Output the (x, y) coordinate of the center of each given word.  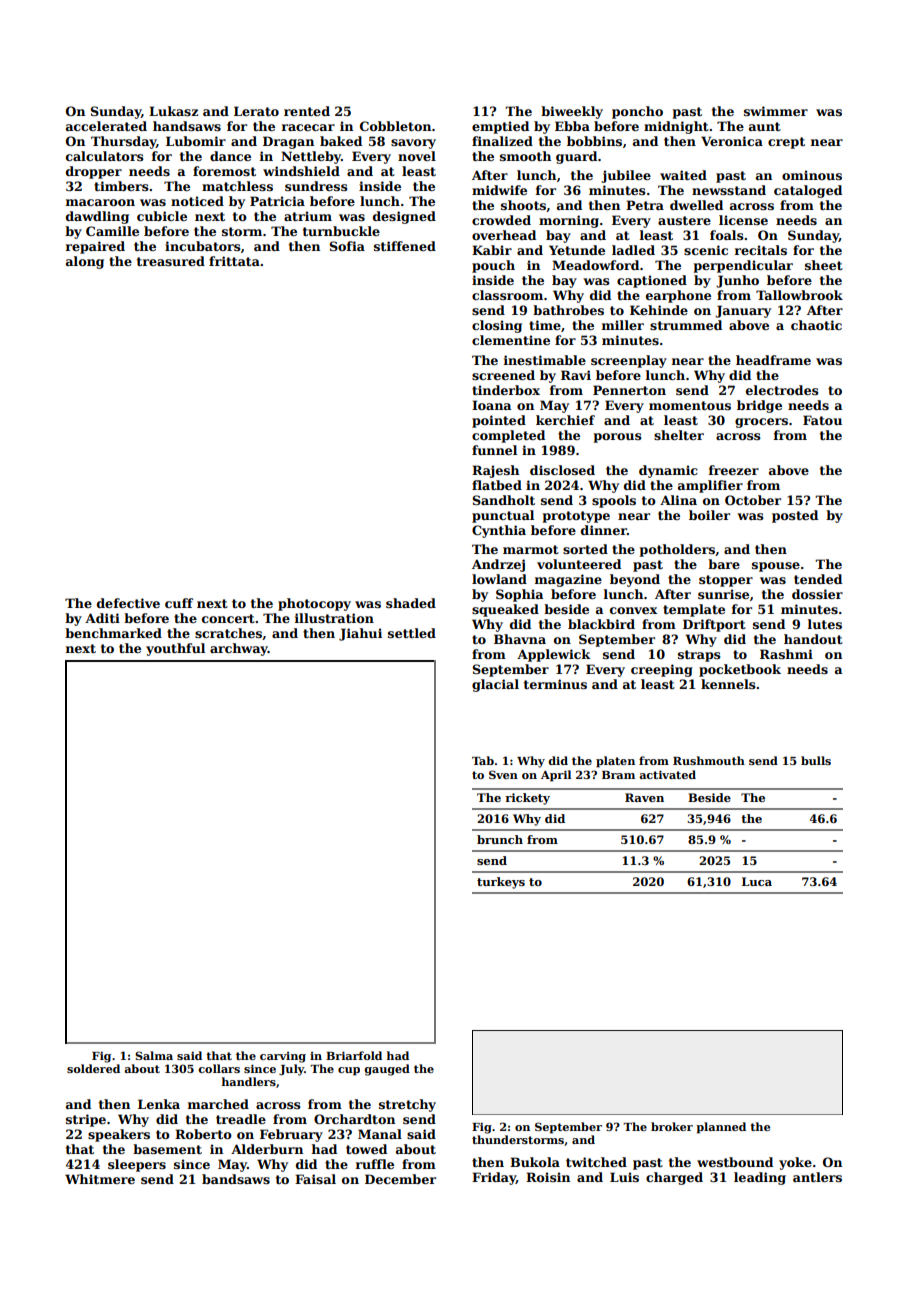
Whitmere (100, 1179)
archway (239, 649)
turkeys (501, 883)
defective (128, 603)
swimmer (776, 111)
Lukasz (173, 111)
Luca (757, 881)
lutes (825, 624)
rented (307, 111)
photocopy (314, 604)
